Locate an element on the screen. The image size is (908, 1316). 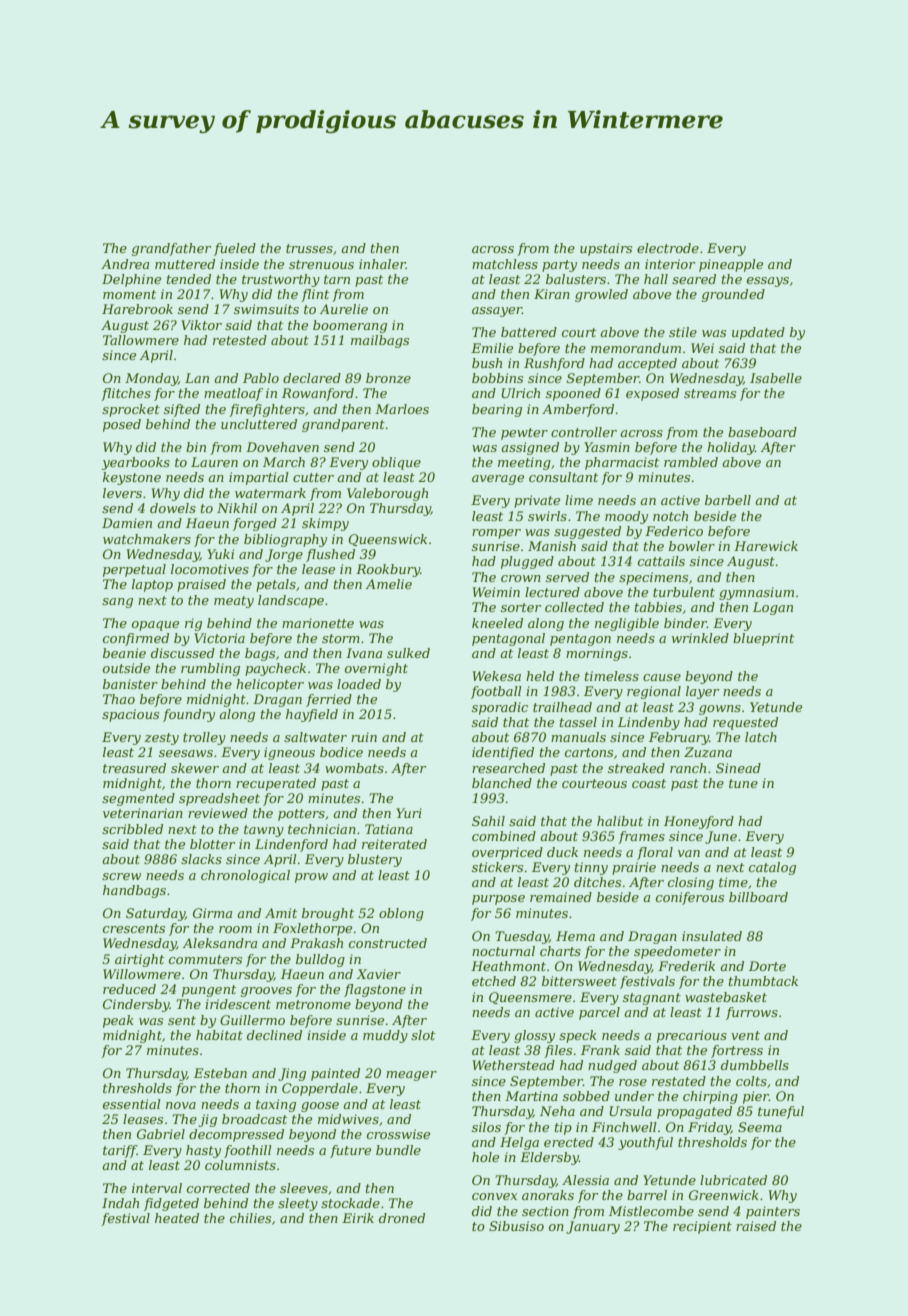
Logan is located at coordinates (773, 608).
